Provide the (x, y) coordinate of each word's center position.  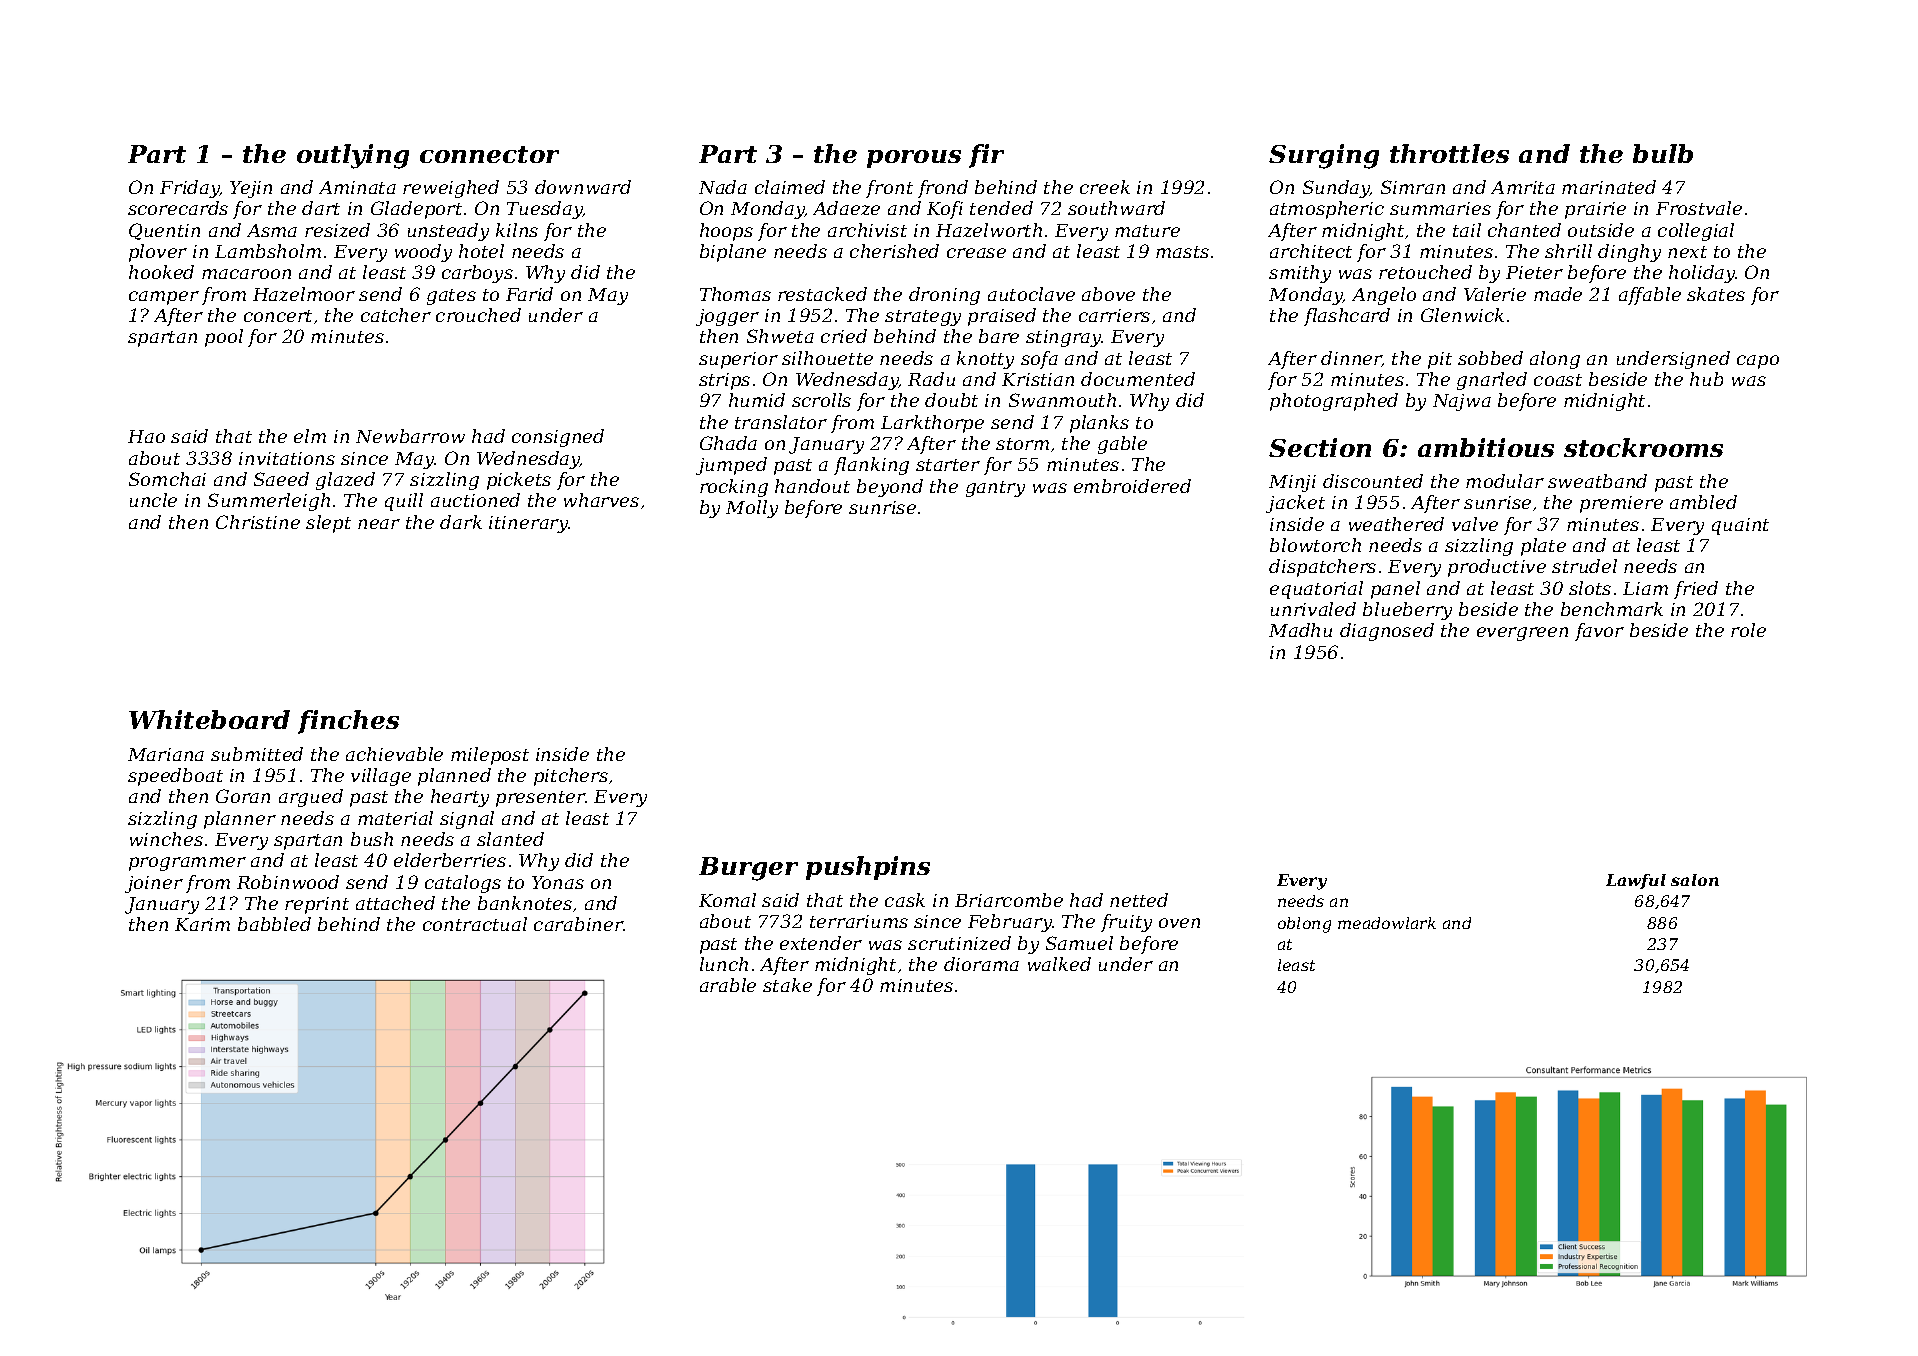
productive (1497, 568)
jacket (1295, 504)
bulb (1663, 153)
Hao (146, 436)
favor (1599, 632)
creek (1105, 187)
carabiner (579, 924)
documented (1138, 379)
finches (348, 722)
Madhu (1300, 630)
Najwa (1462, 402)
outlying (353, 156)
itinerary (529, 524)
